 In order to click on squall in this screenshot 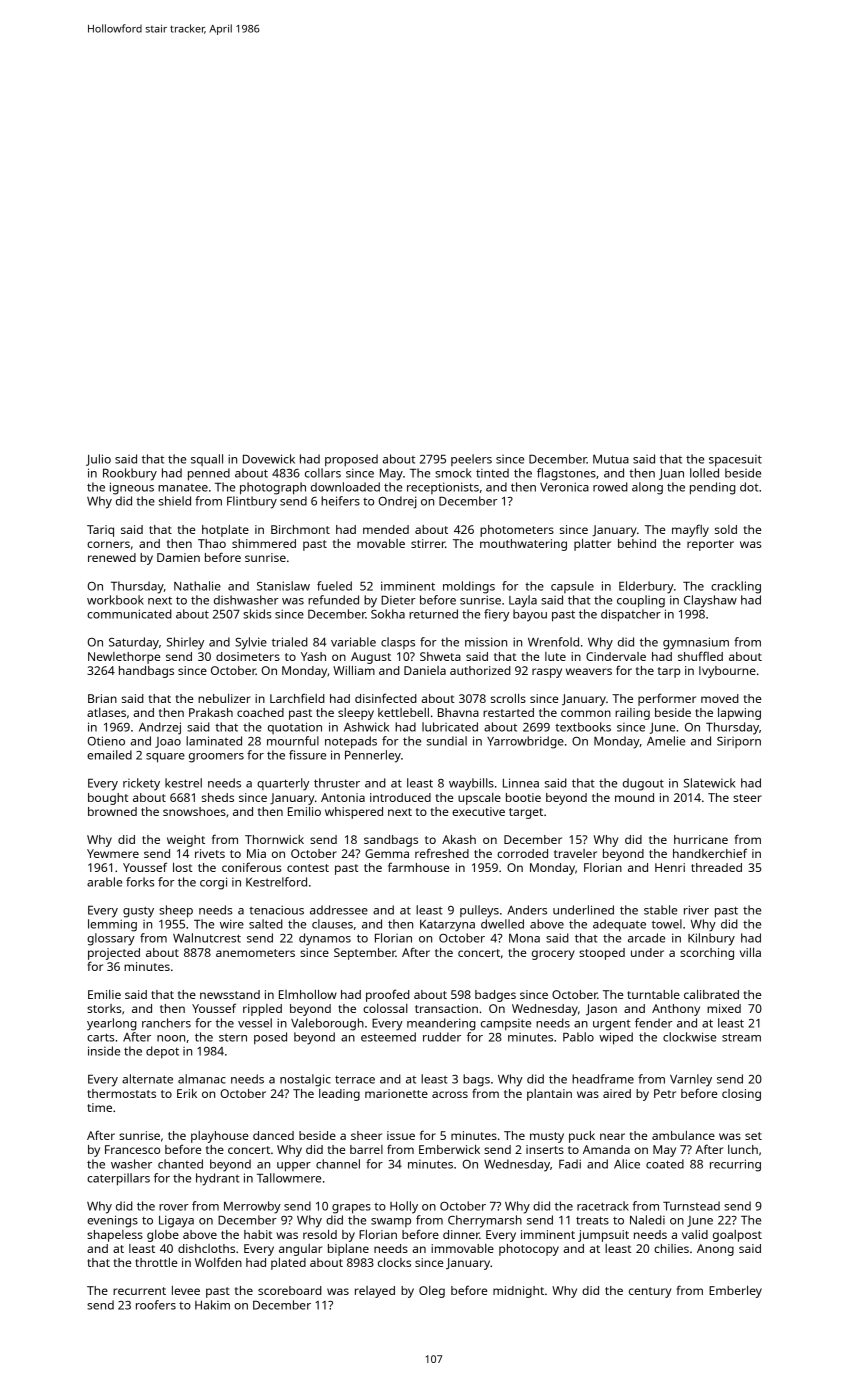, I will do `click(207, 460)`.
